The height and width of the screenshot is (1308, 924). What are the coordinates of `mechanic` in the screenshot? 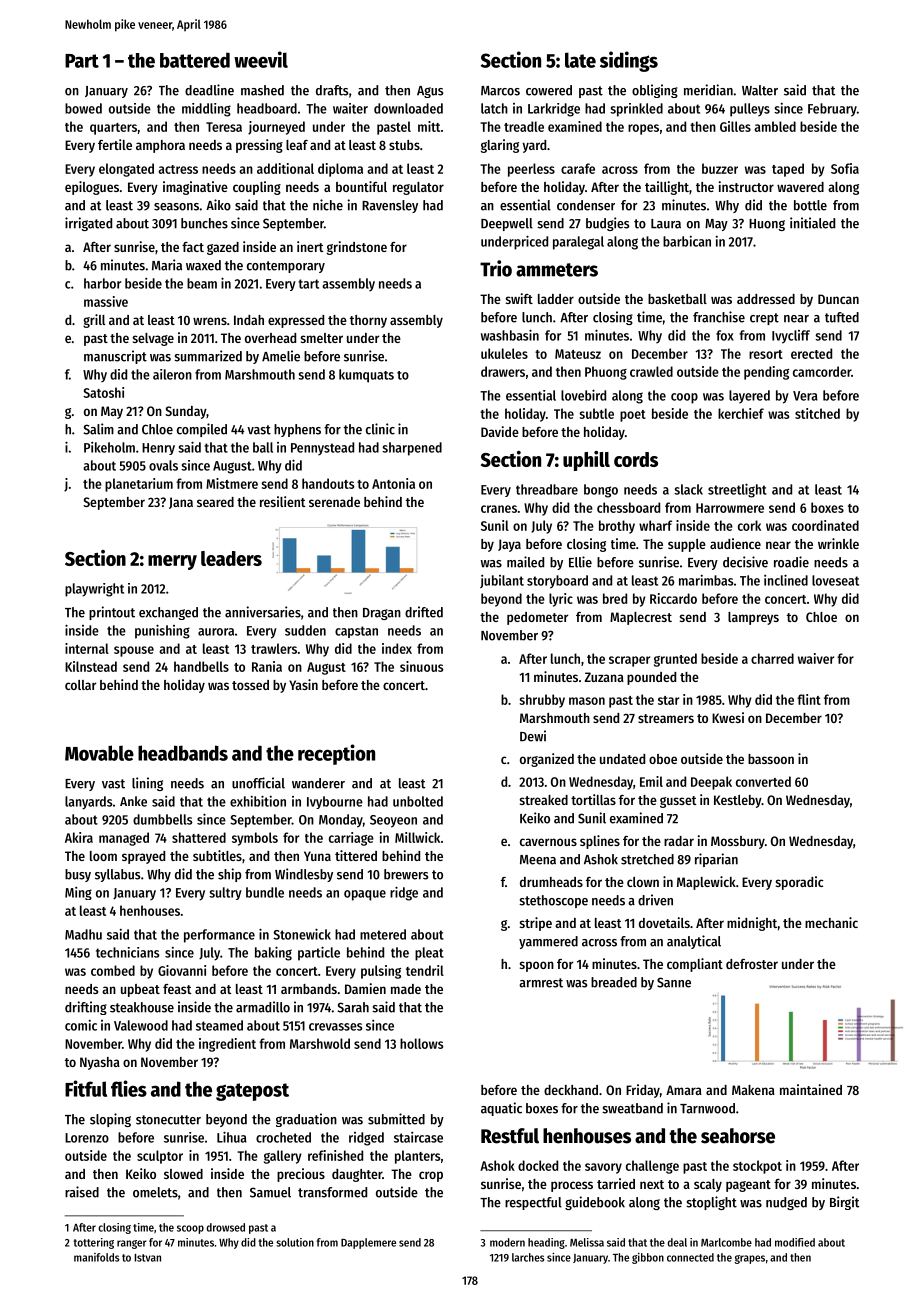 It's located at (831, 922).
